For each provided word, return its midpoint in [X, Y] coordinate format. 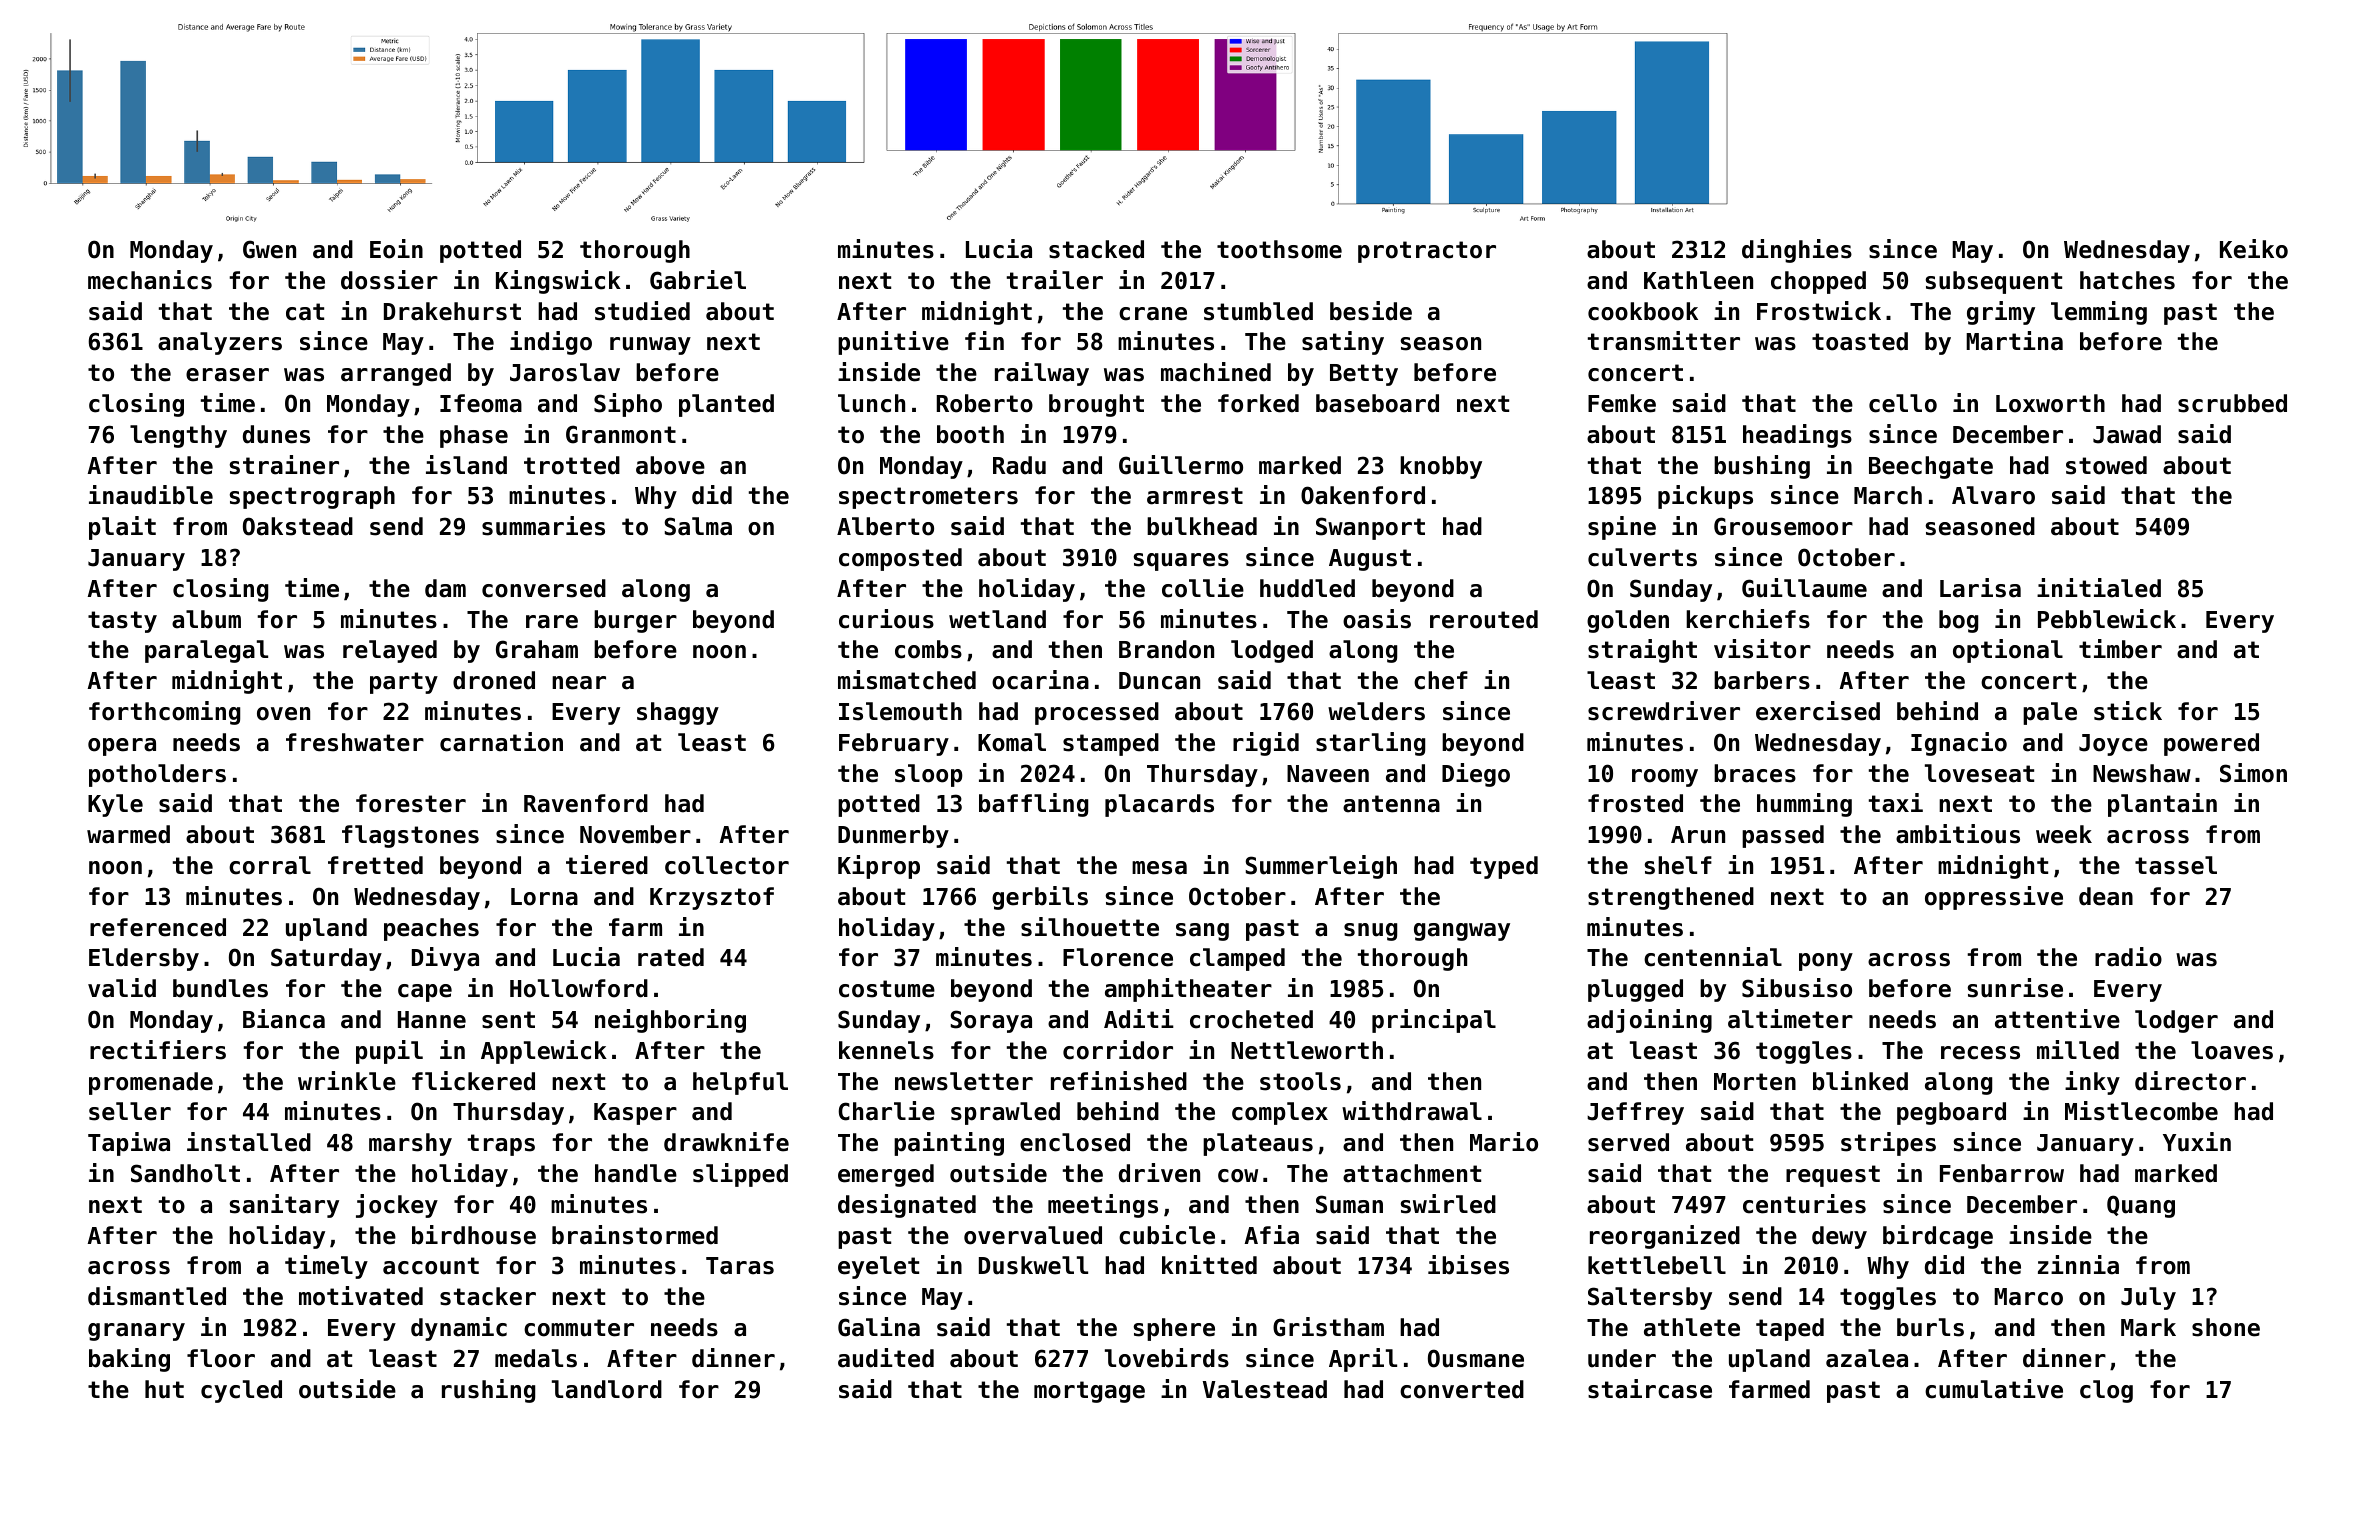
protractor [1427, 252]
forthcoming [164, 713]
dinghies [1797, 251]
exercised [1818, 711]
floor [221, 1358]
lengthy [178, 436]
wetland [997, 619]
